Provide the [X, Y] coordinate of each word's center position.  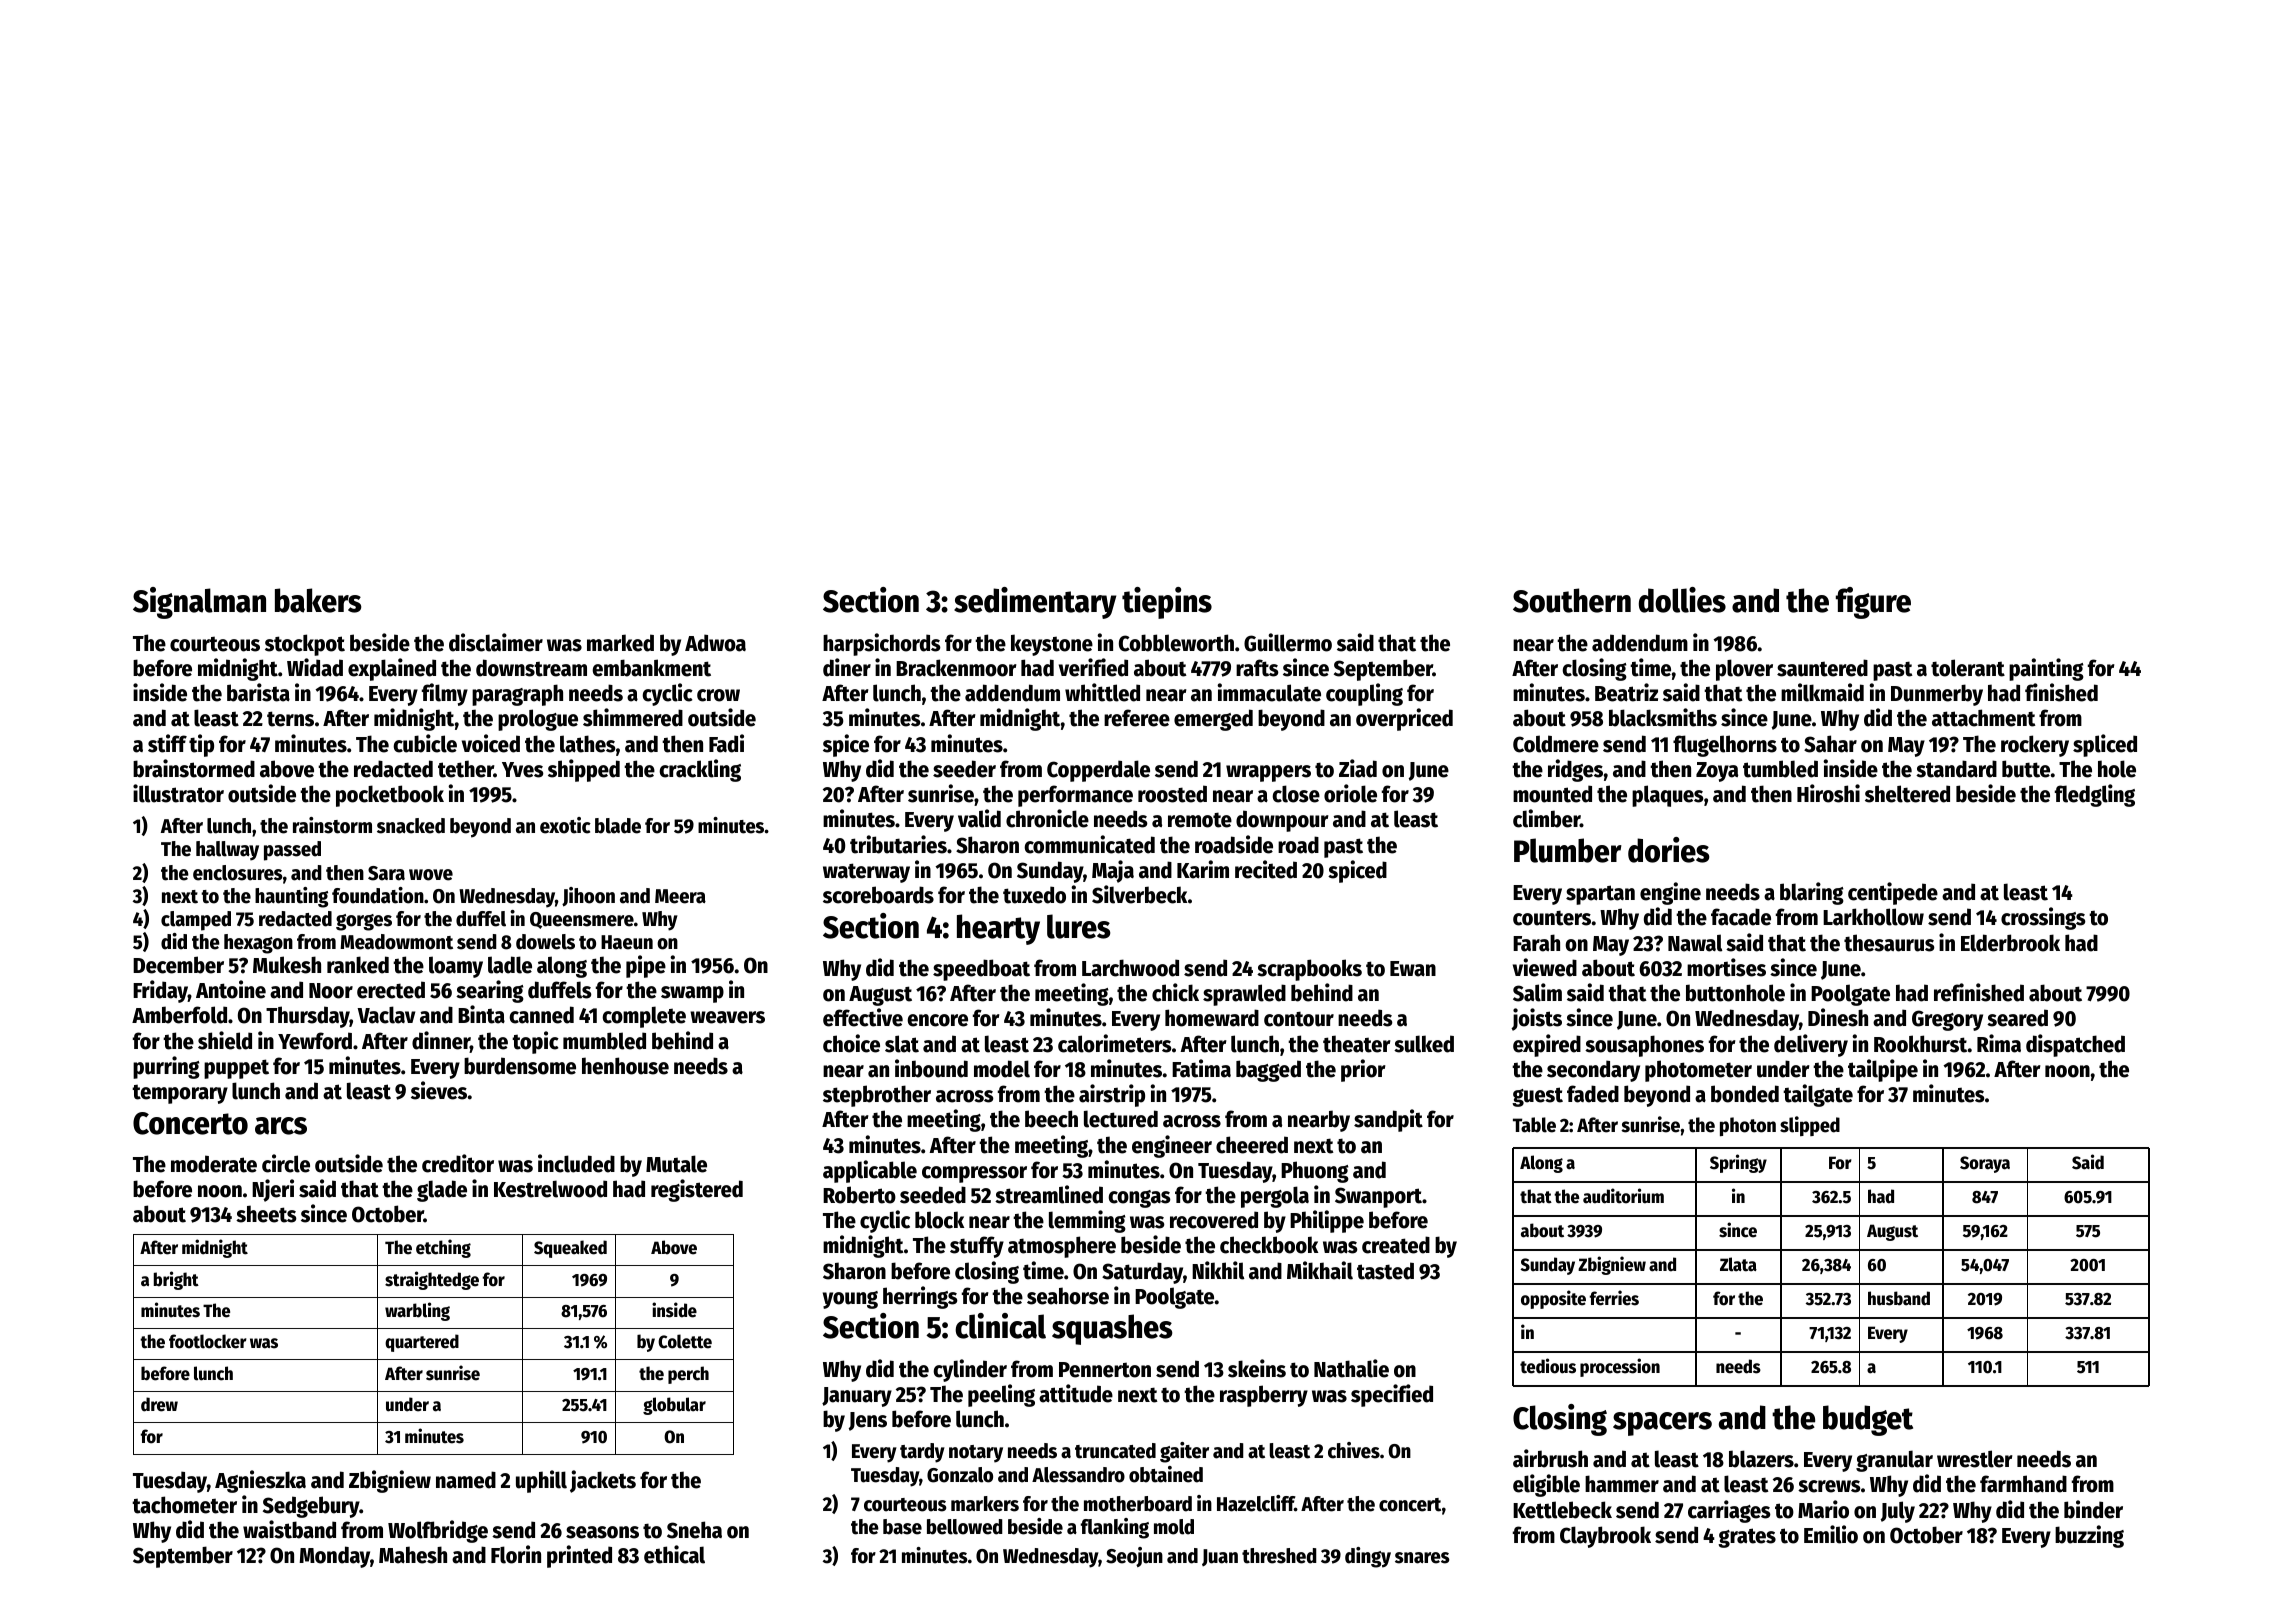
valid [979, 818]
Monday [334, 1557]
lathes [588, 744]
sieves [439, 1090]
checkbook [1269, 1245]
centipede [1893, 893]
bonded [1745, 1094]
